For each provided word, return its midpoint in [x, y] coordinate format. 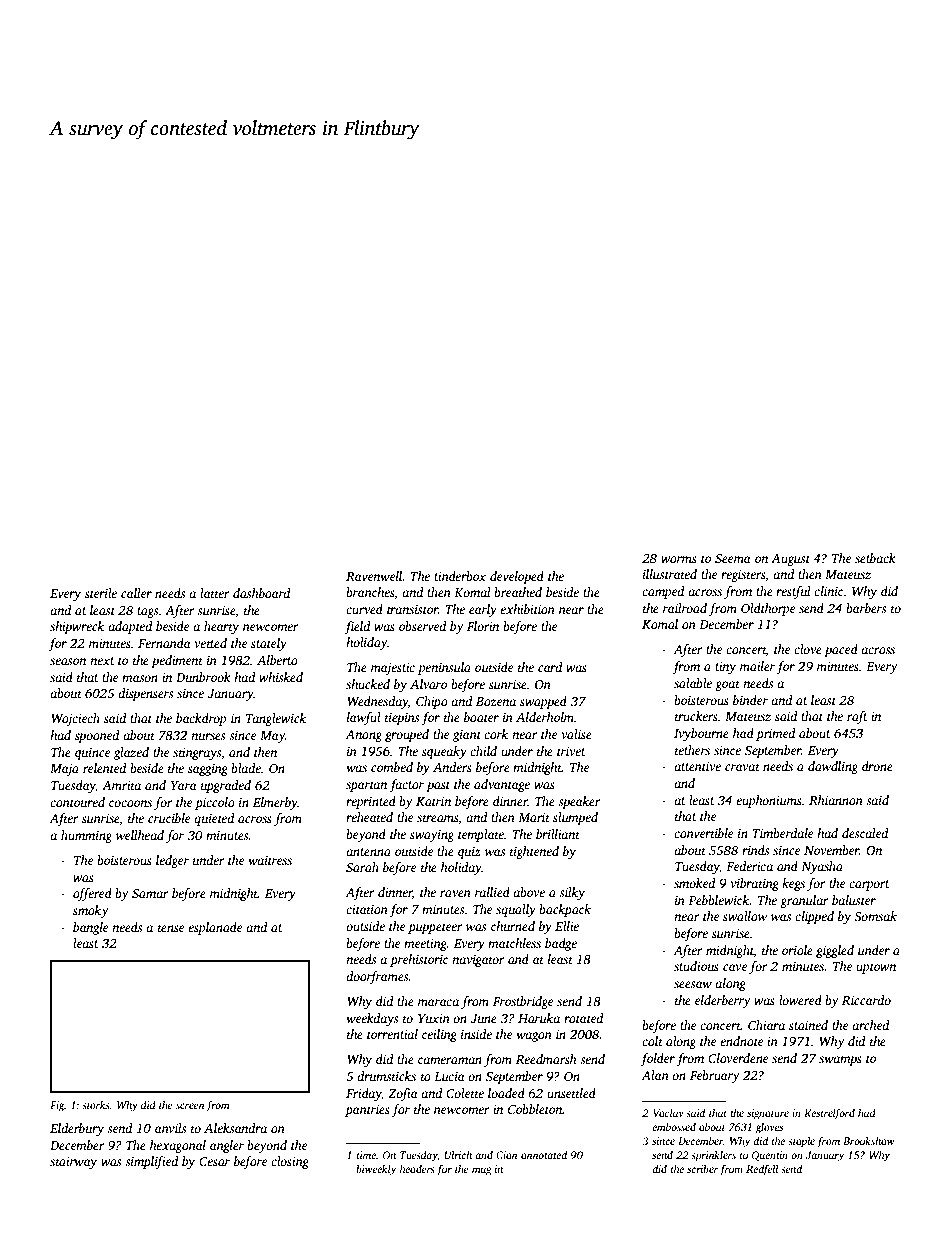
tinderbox [460, 576]
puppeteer [435, 928]
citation [367, 909]
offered [92, 894]
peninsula [444, 668]
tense [171, 928]
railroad [685, 608]
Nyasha [822, 867]
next [102, 661]
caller [136, 593]
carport [869, 885]
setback [875, 558]
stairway [73, 1163]
